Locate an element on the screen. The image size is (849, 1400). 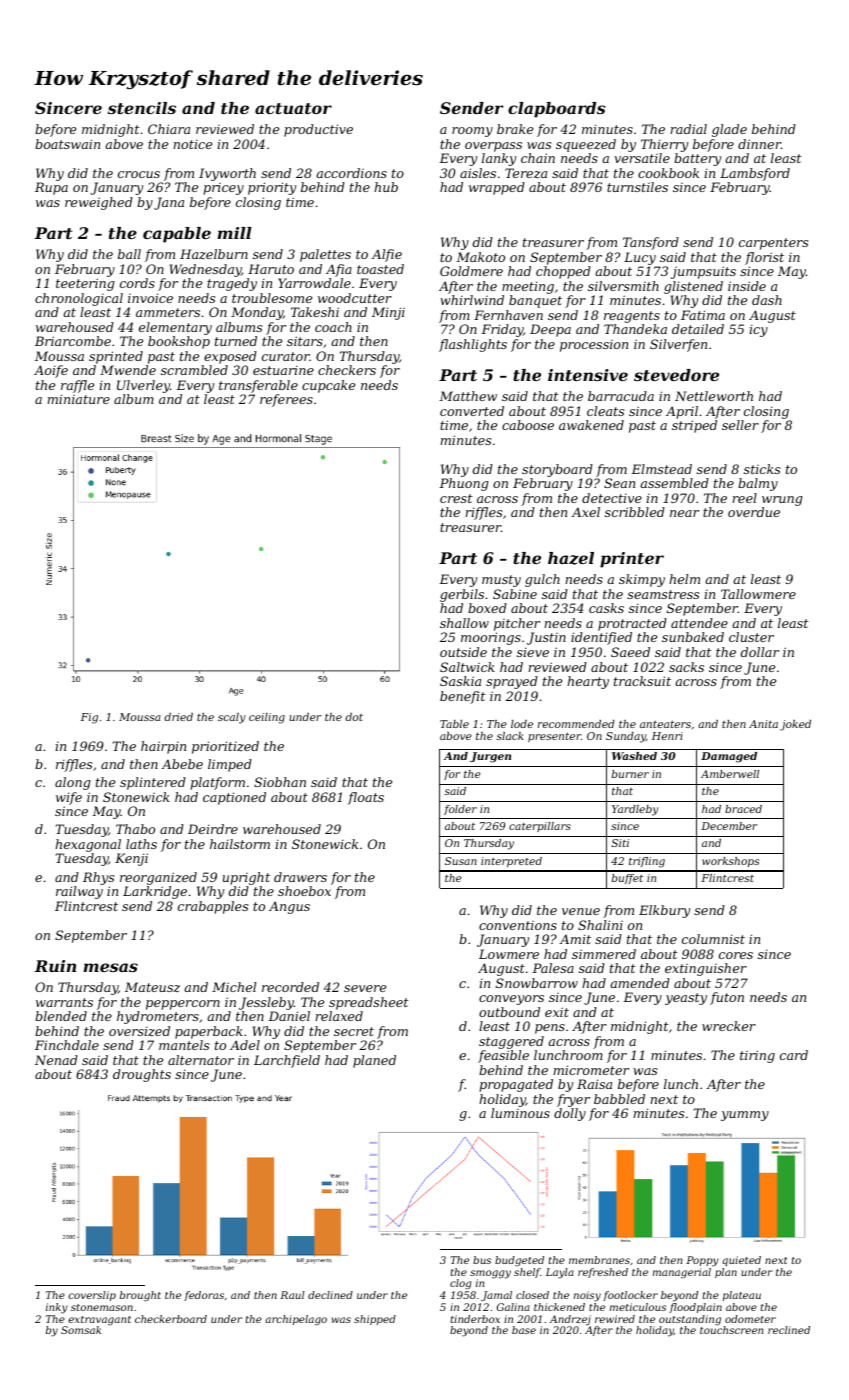
futon is located at coordinates (727, 998).
